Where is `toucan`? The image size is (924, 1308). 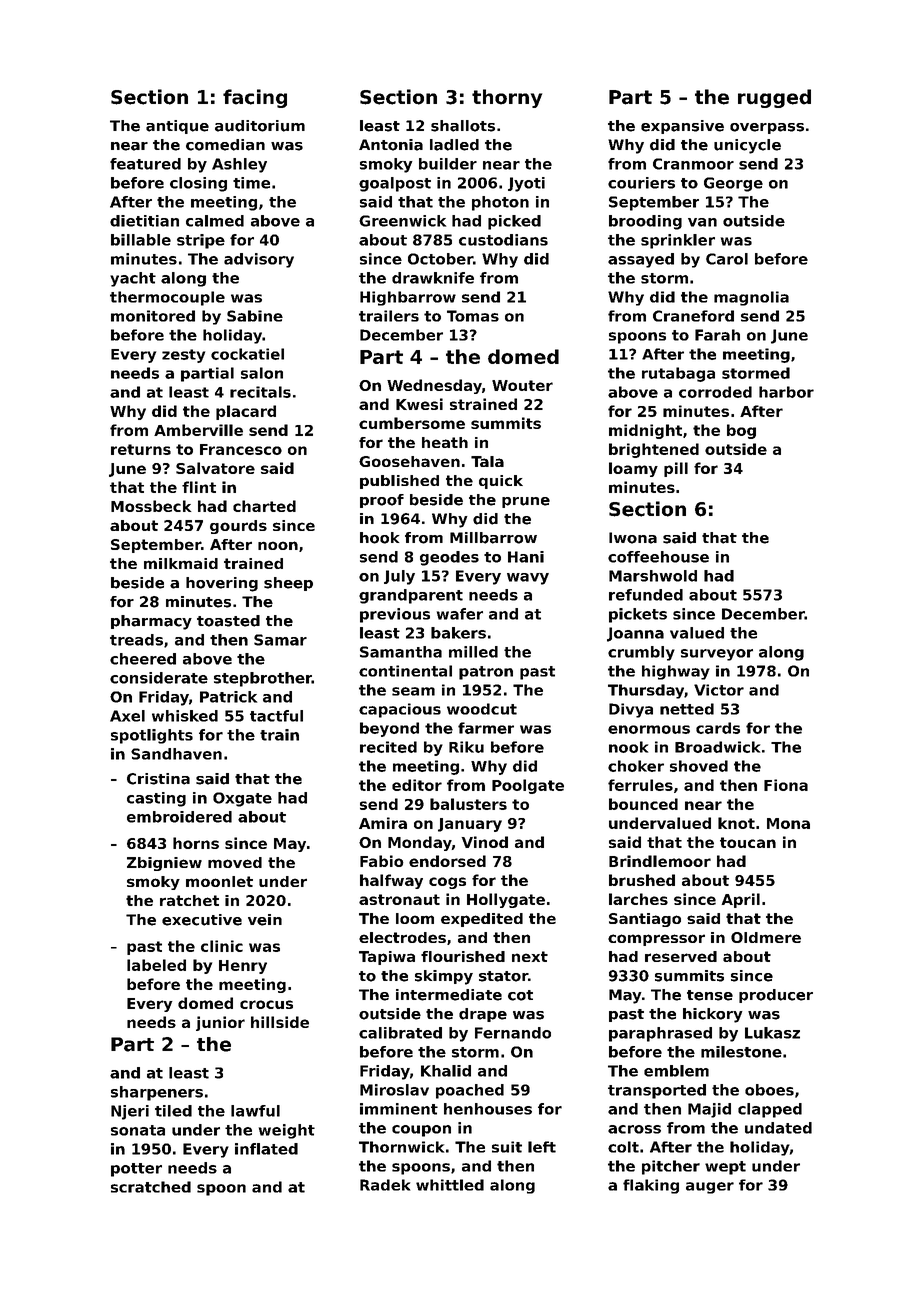 toucan is located at coordinates (748, 842).
